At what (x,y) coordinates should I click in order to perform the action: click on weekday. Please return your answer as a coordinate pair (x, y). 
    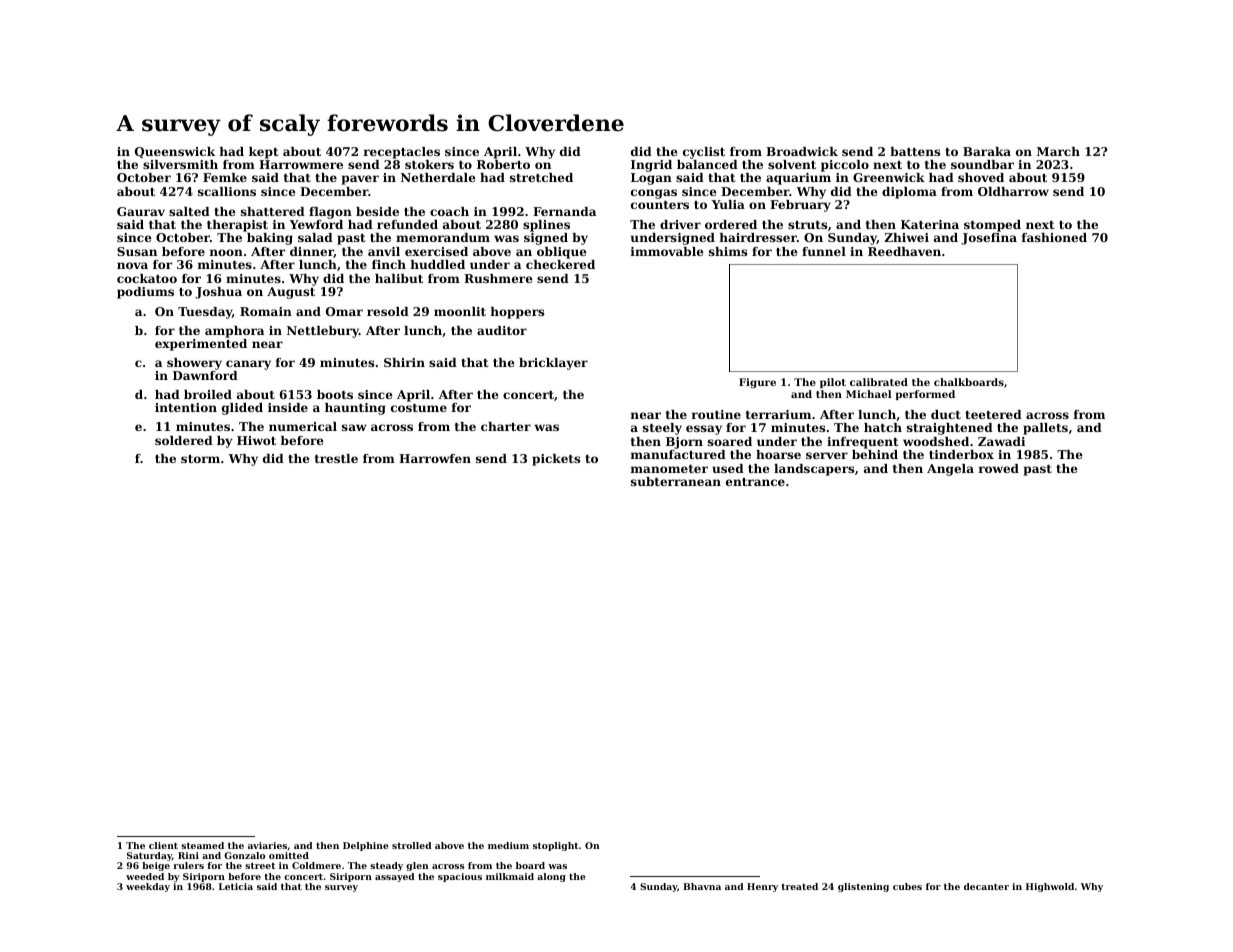
    Looking at the image, I should click on (148, 887).
